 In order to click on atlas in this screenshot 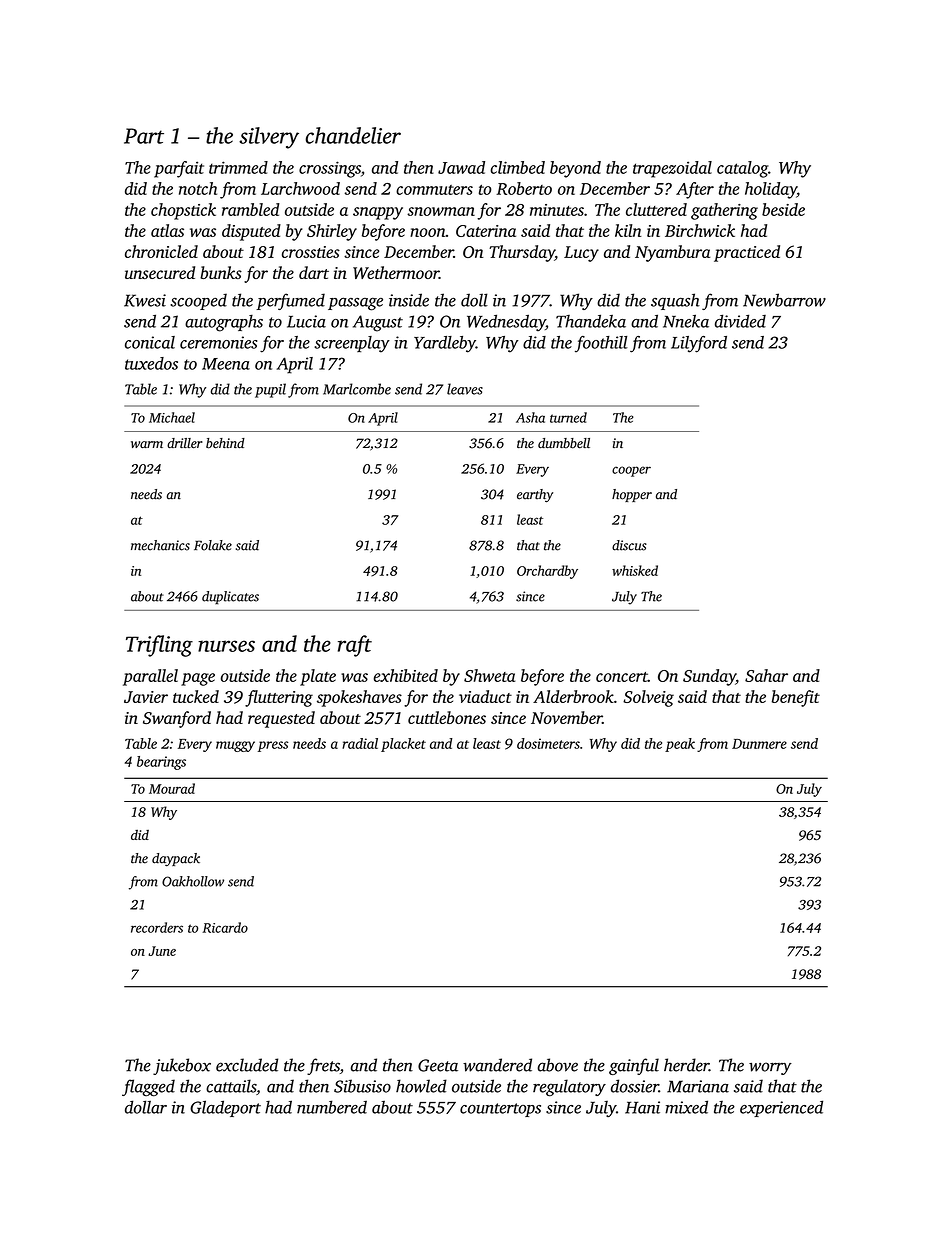, I will do `click(167, 230)`.
